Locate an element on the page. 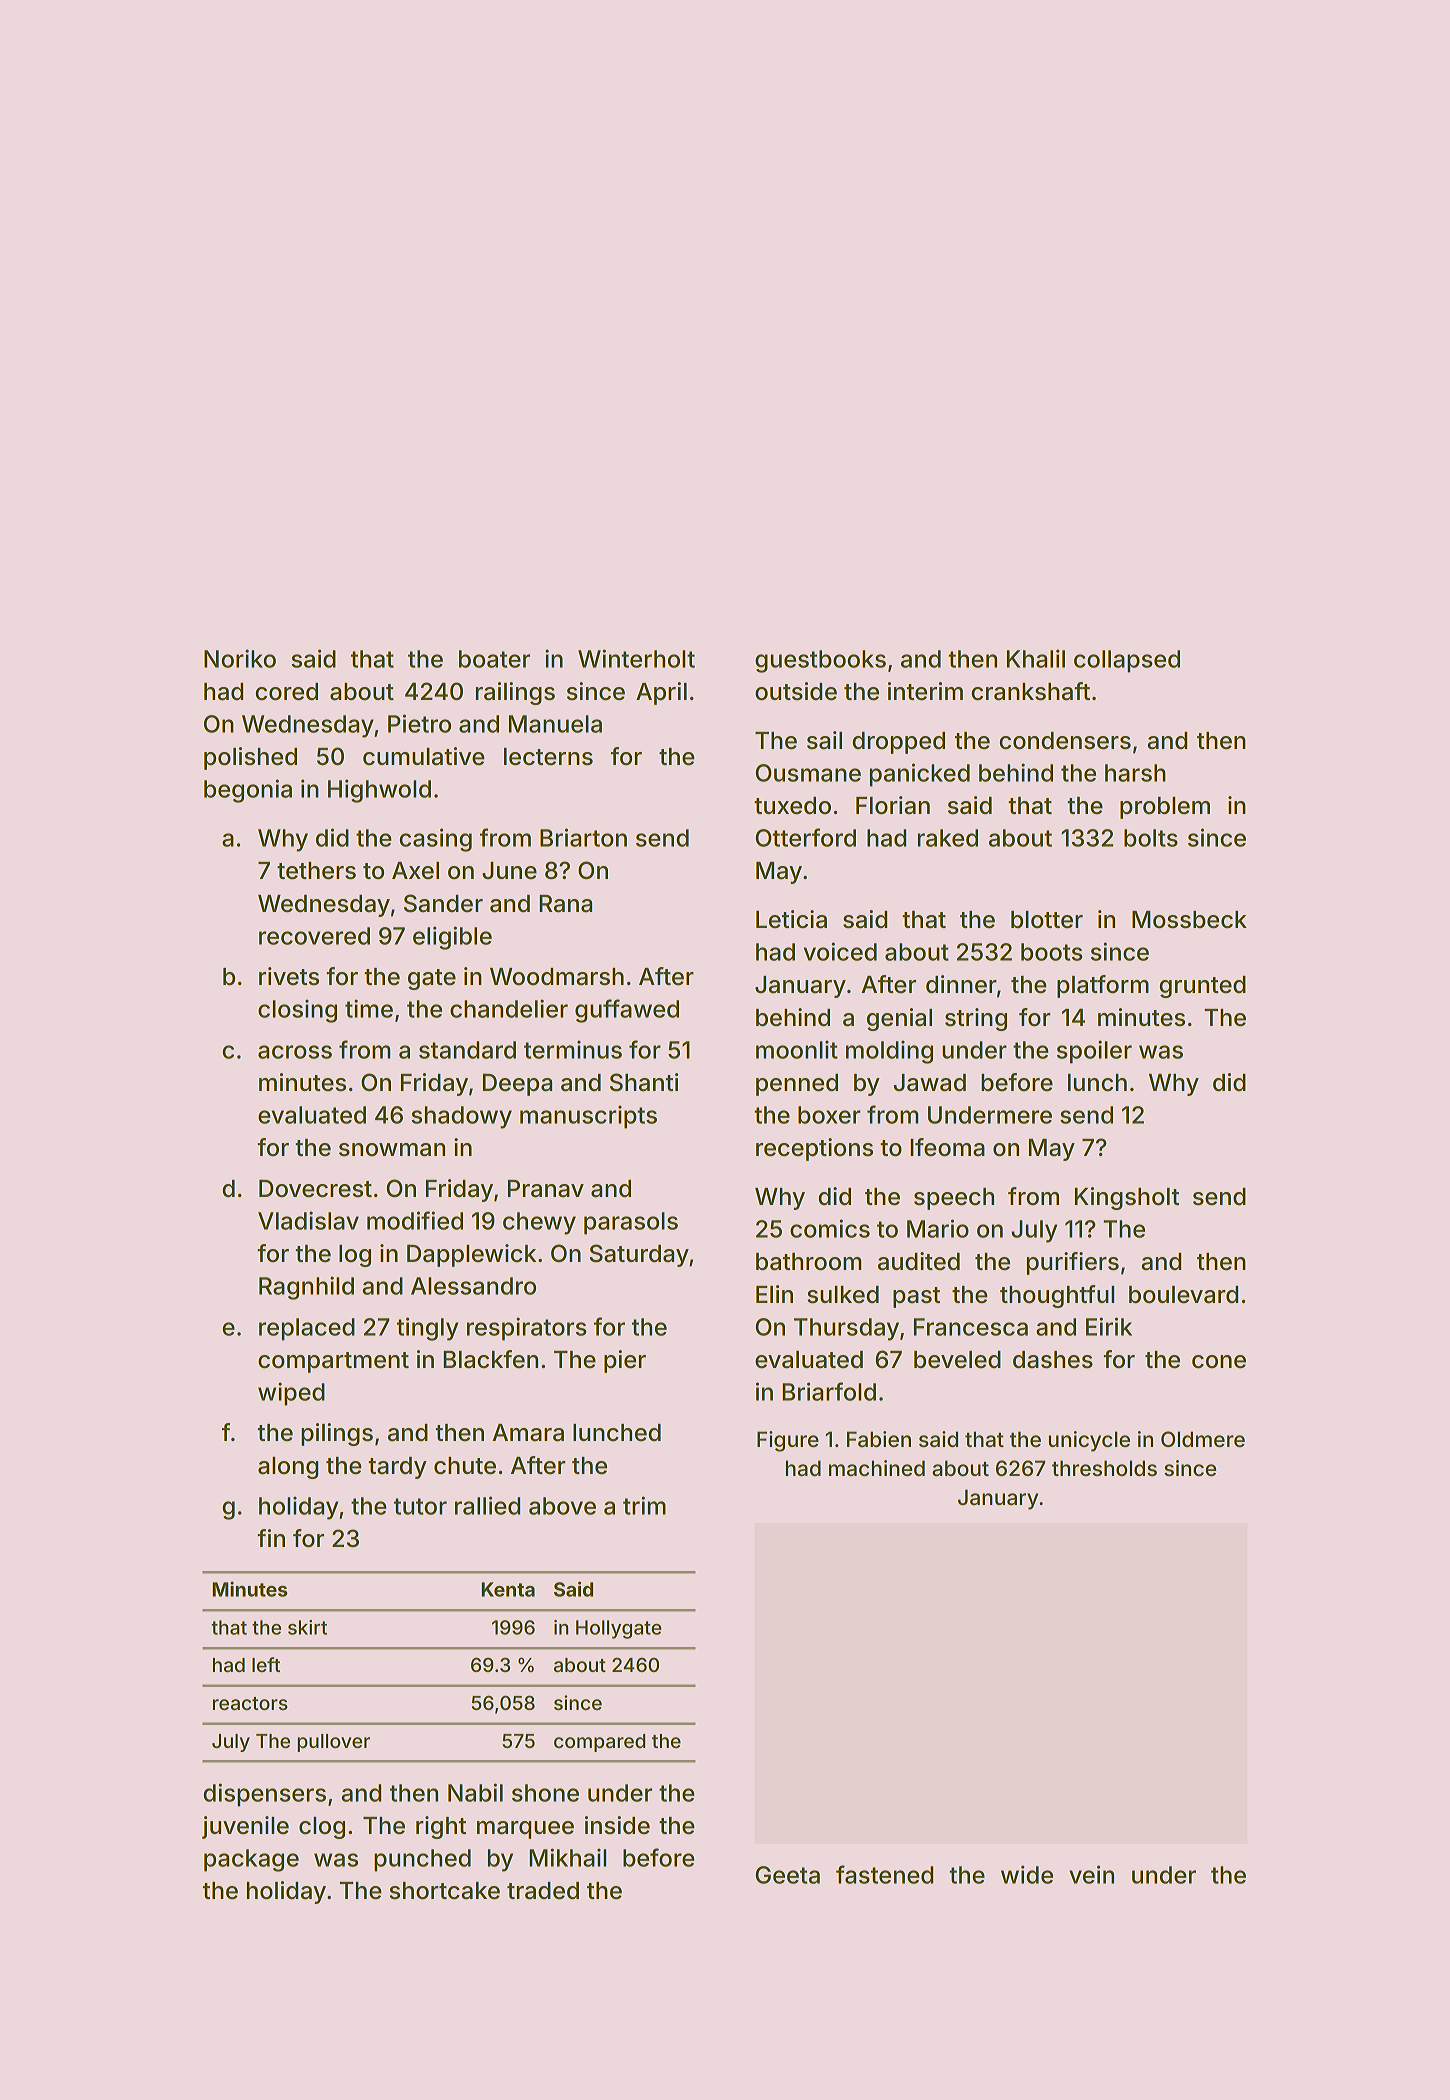  Saturday is located at coordinates (639, 1255).
